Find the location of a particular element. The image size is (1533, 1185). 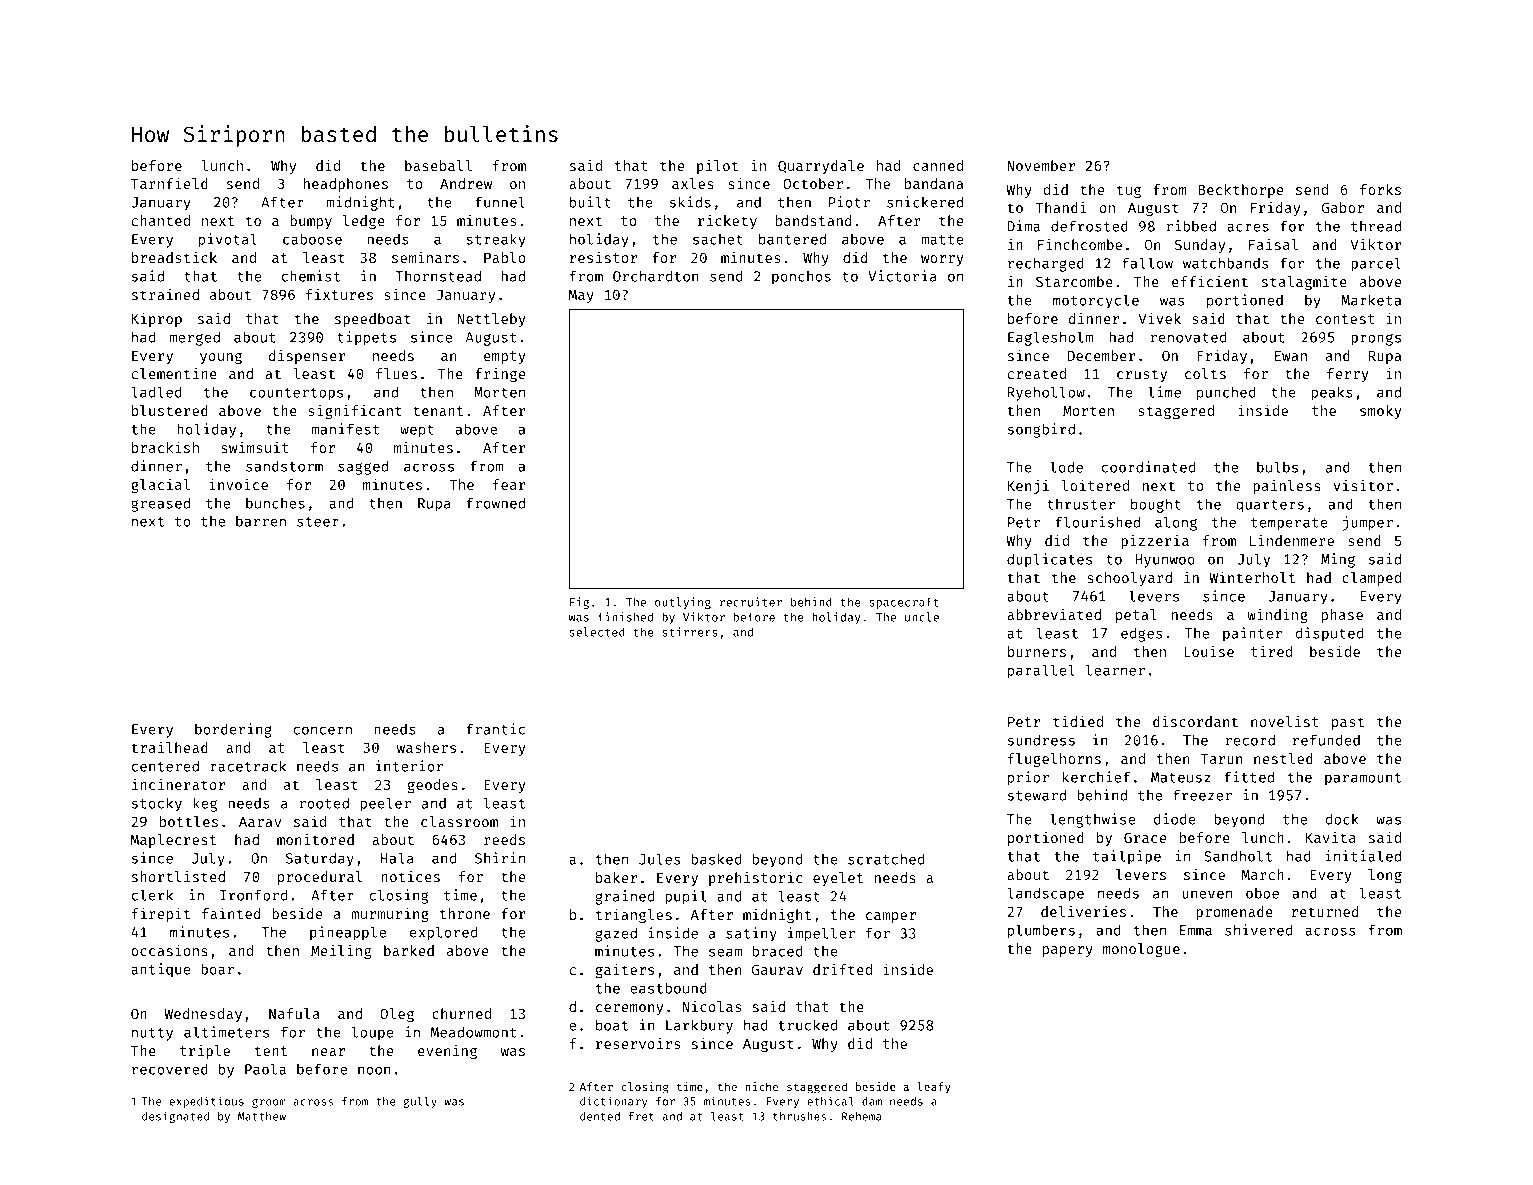

scratched is located at coordinates (886, 859).
